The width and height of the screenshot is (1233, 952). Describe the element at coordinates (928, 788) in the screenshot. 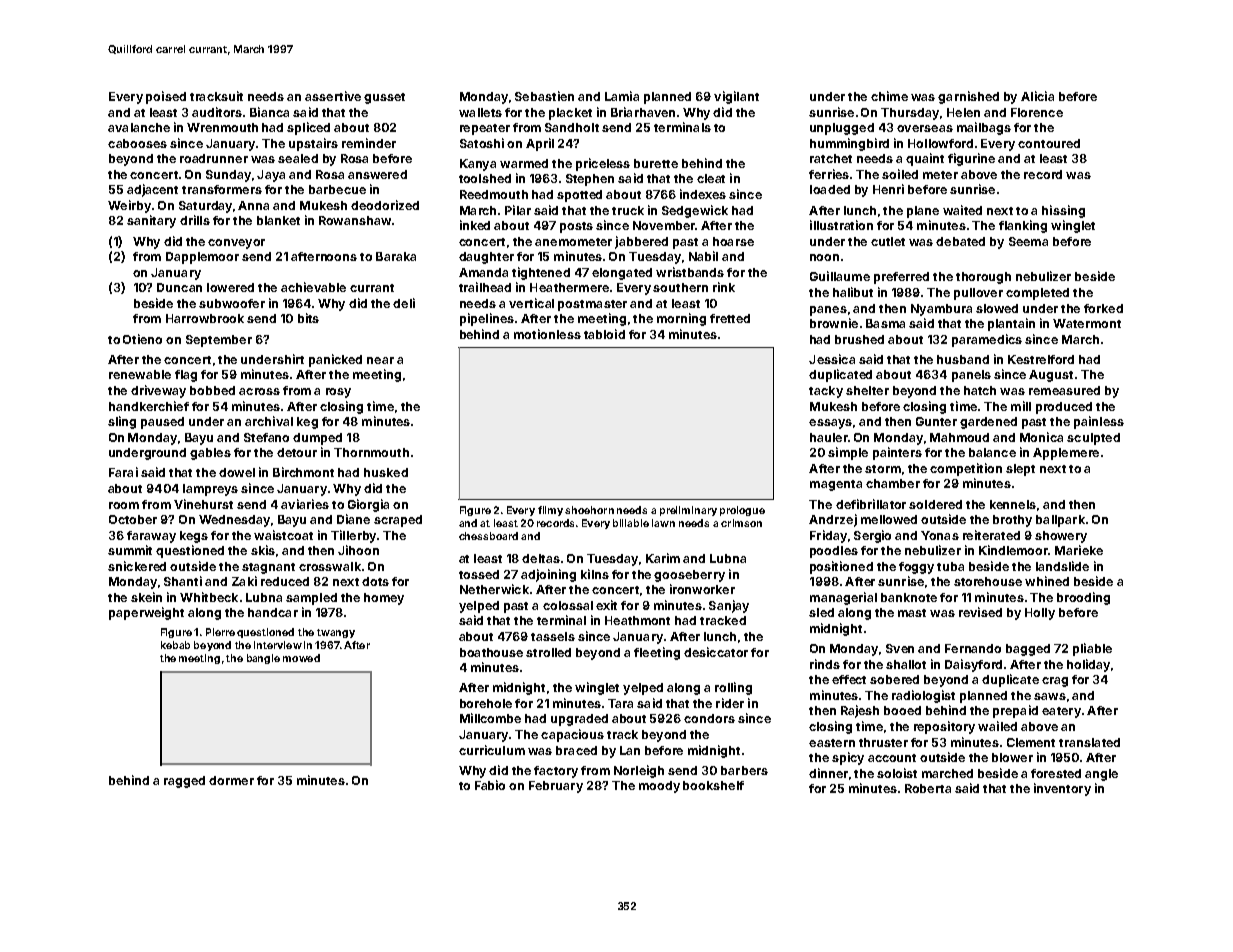

I see `Roberta` at that location.
